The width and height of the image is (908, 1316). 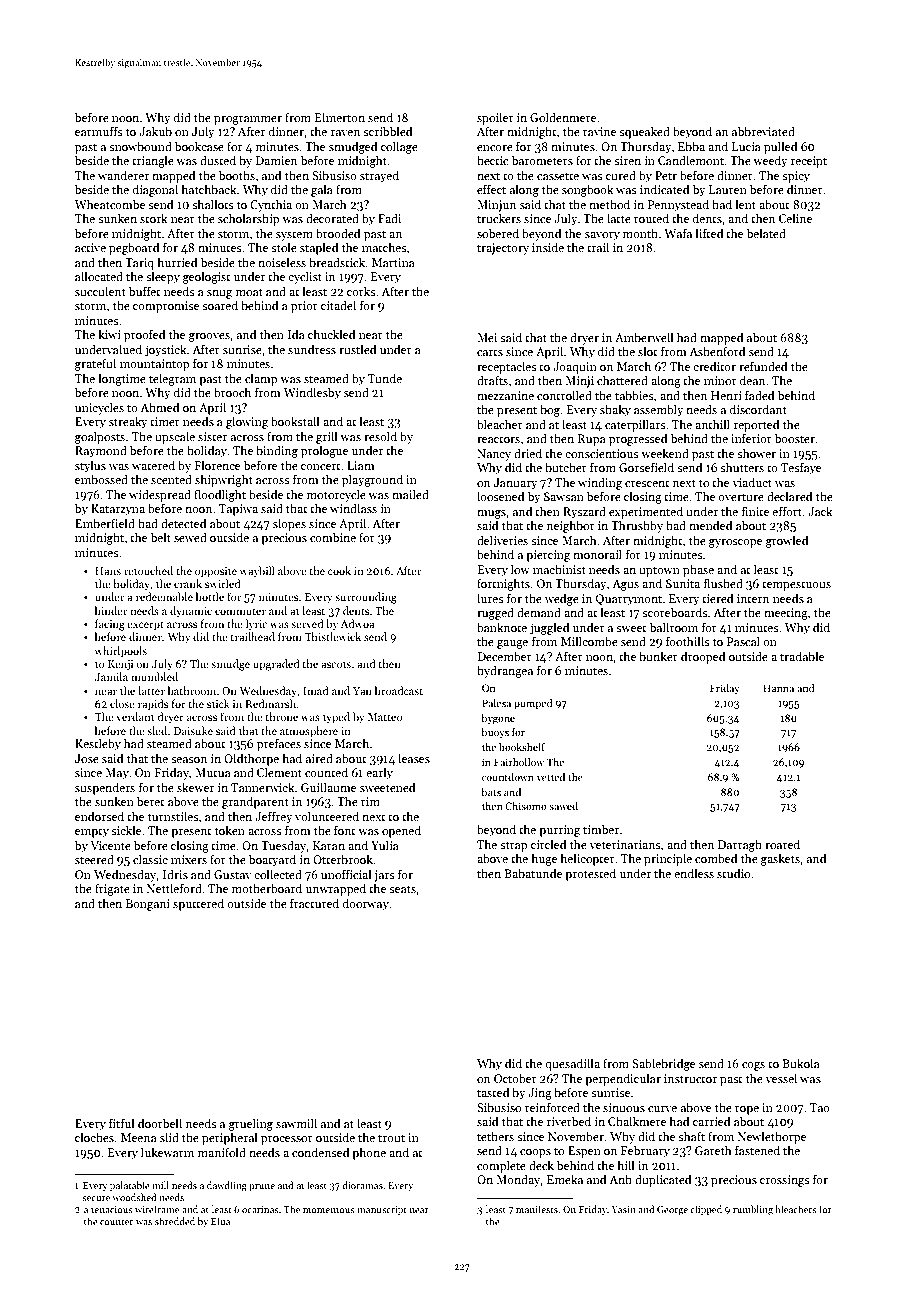 I want to click on Goldenmere, so click(x=563, y=117).
